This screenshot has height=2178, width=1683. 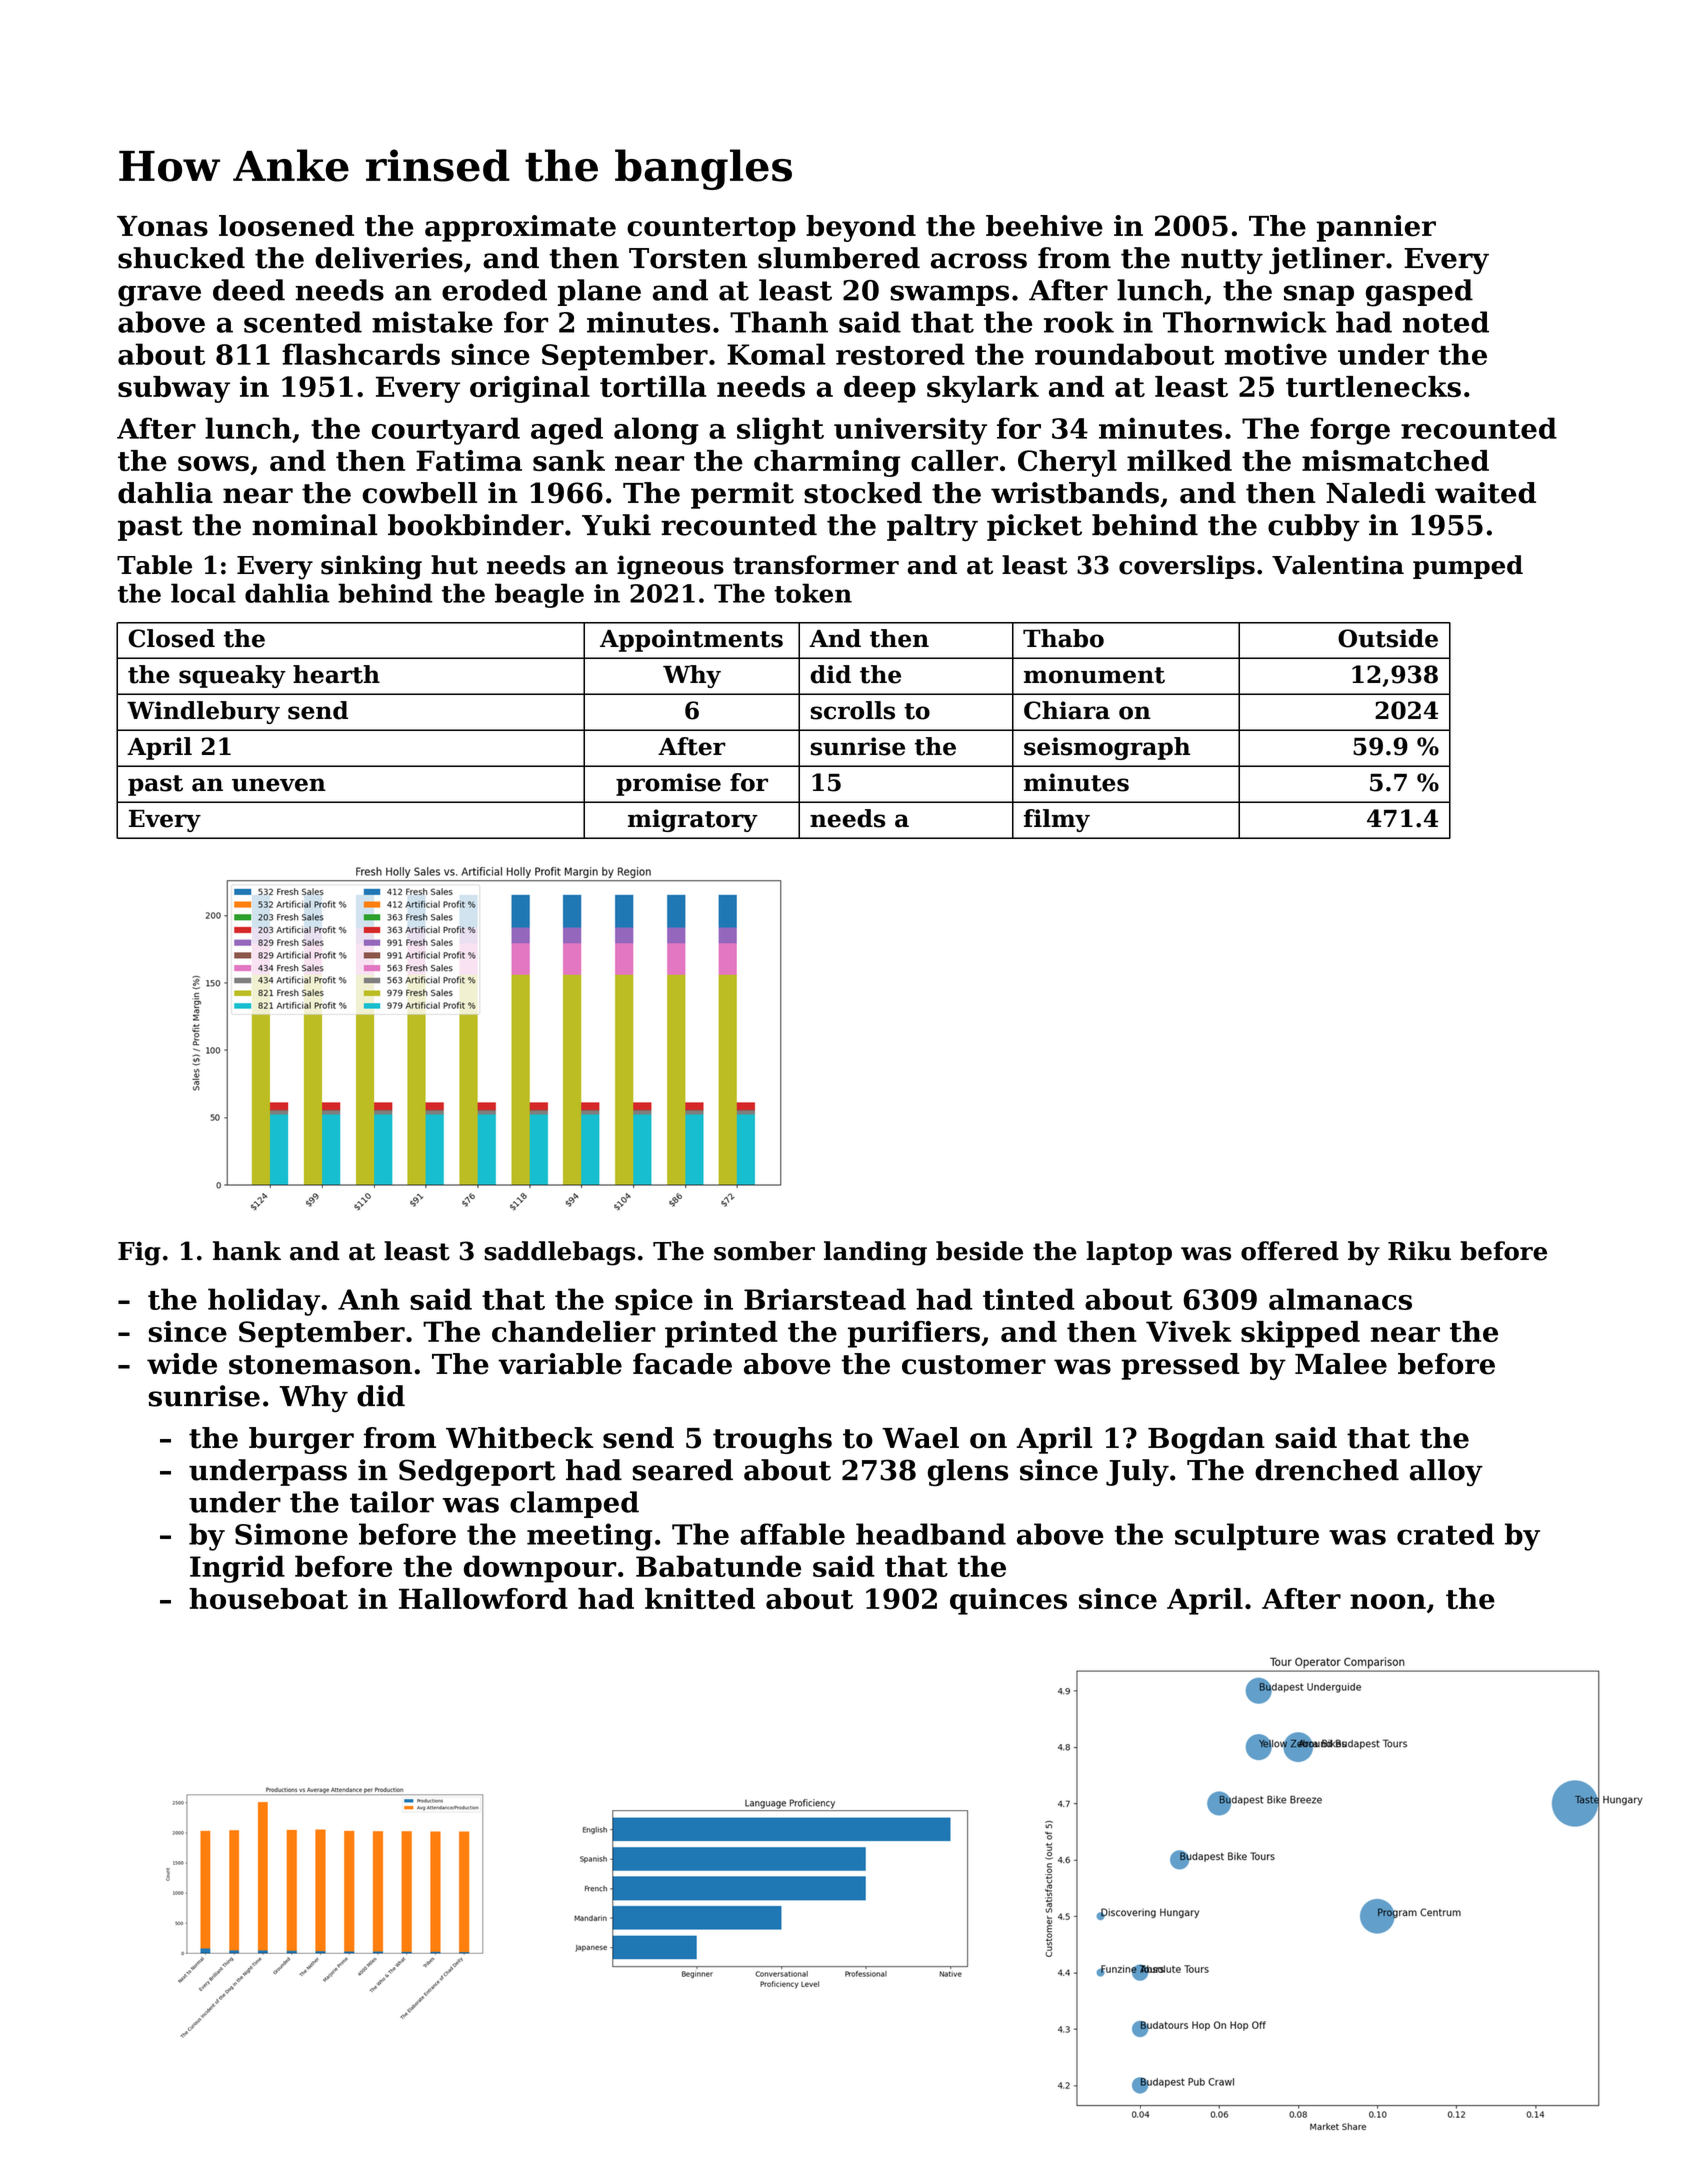 What do you see at coordinates (1419, 1251) in the screenshot?
I see `Riku` at bounding box center [1419, 1251].
